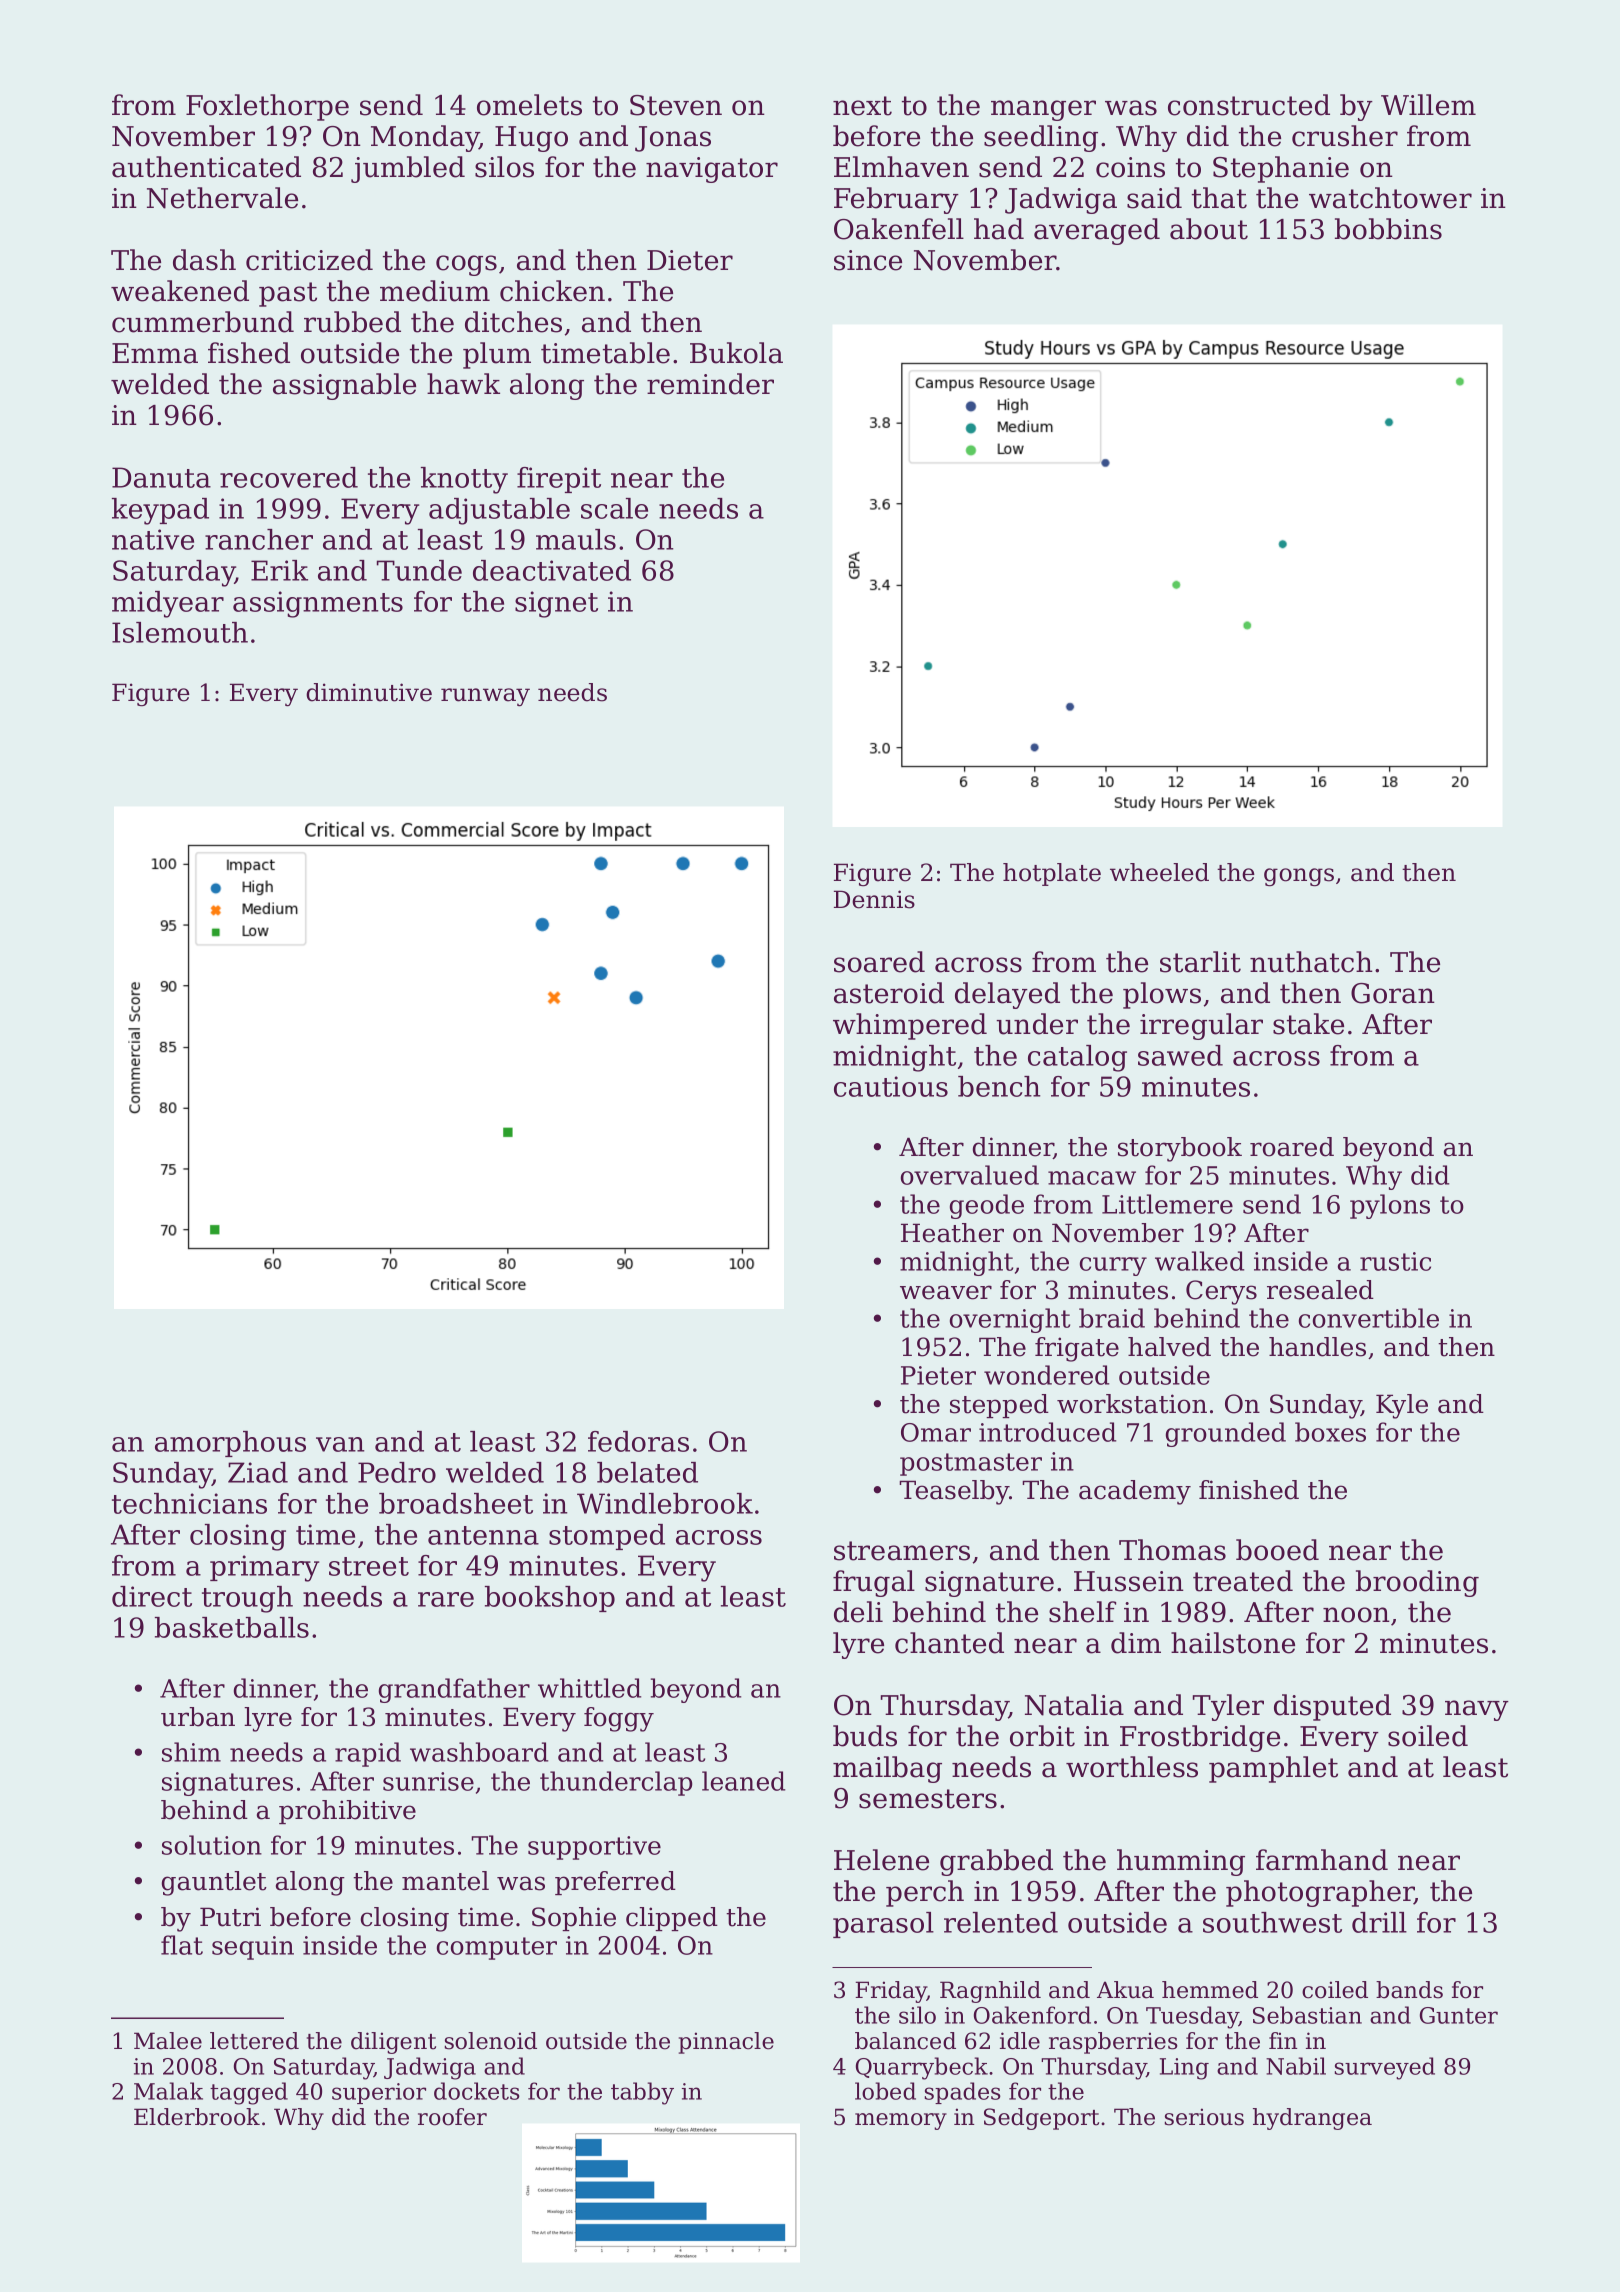 This page has height=2292, width=1620. What do you see at coordinates (949, 1643) in the page?
I see `chanted` at bounding box center [949, 1643].
